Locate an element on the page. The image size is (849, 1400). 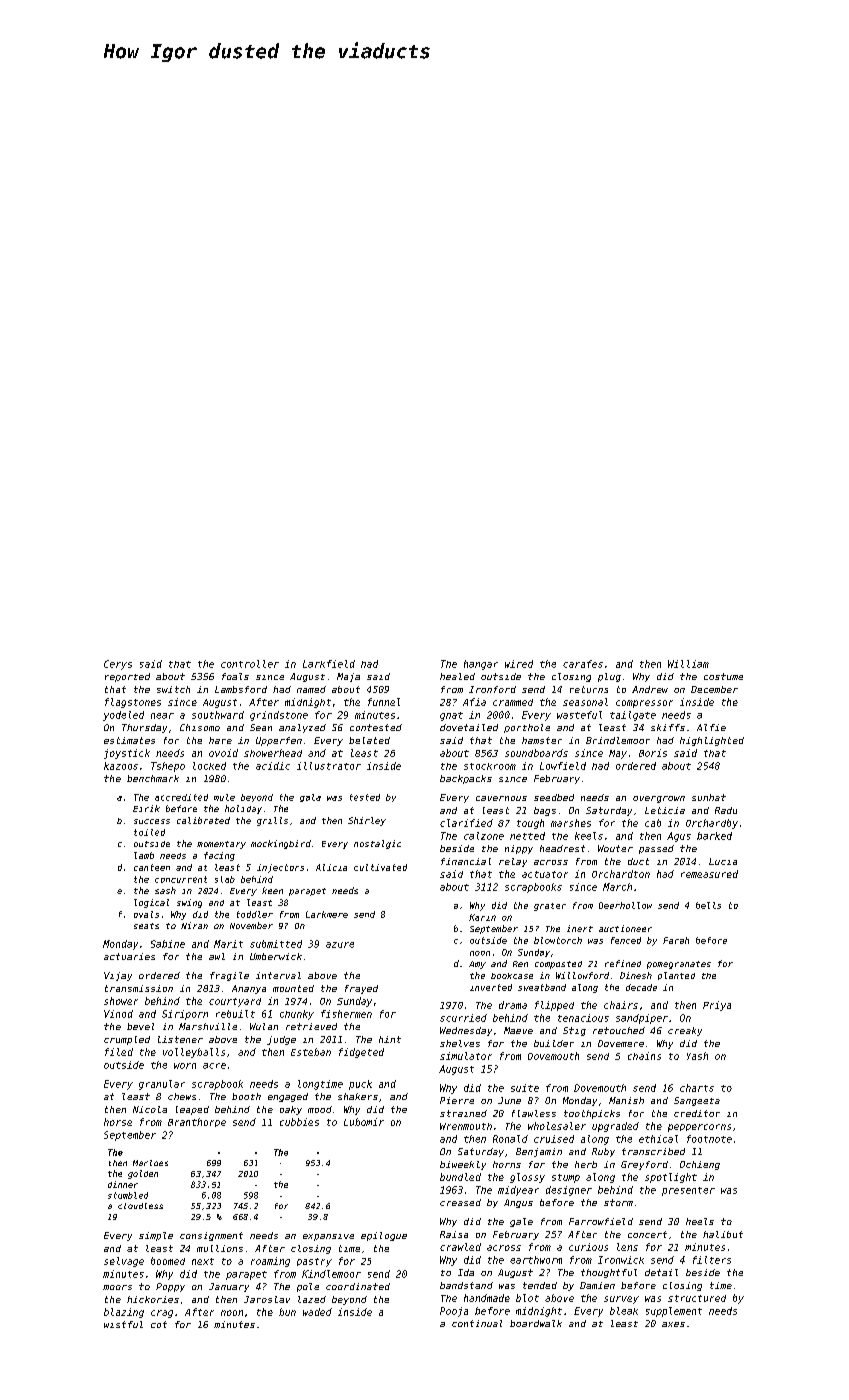
carafes is located at coordinates (583, 664).
